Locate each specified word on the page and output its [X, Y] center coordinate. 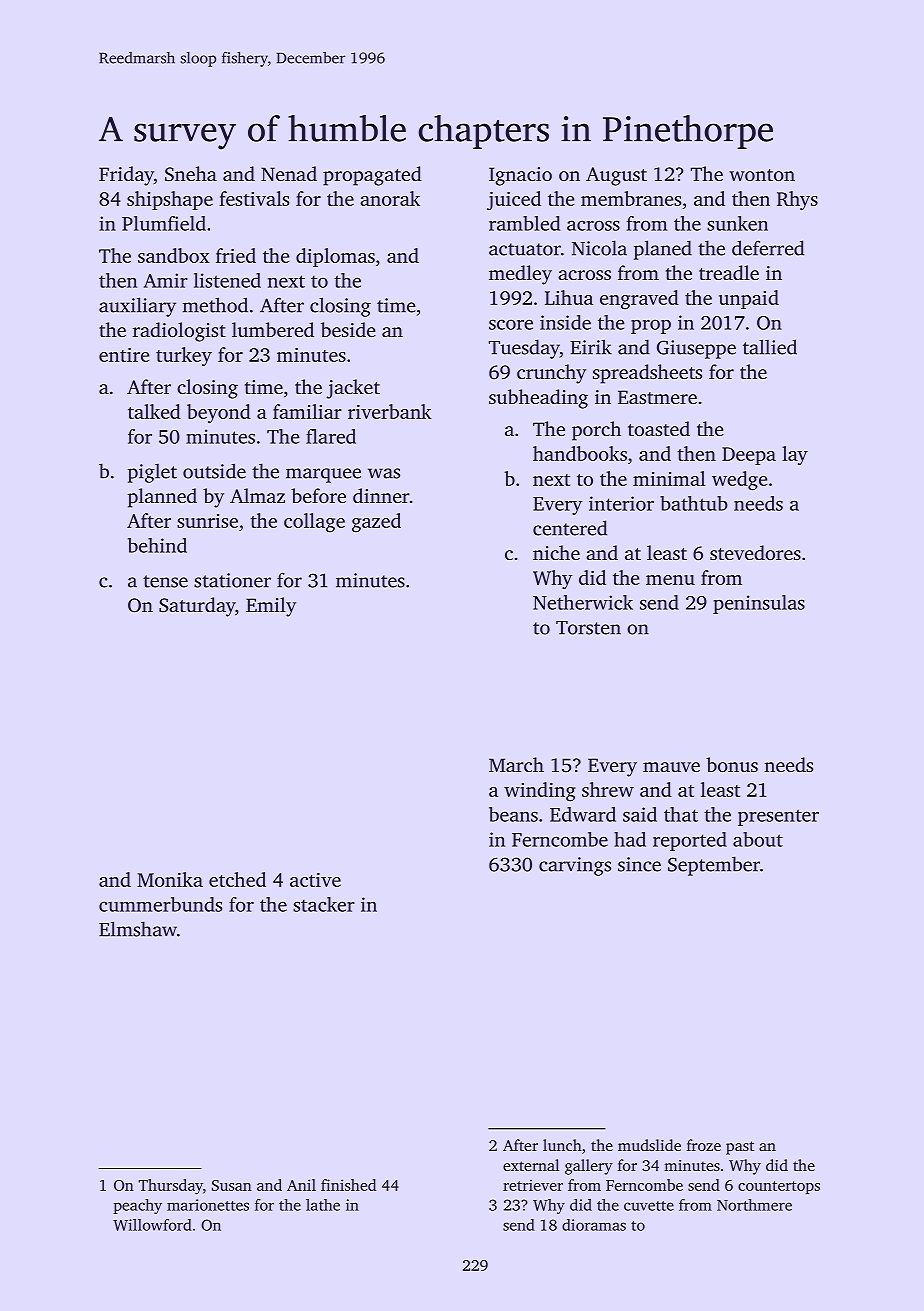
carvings [575, 866]
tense [165, 581]
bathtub [694, 503]
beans [513, 814]
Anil [301, 1185]
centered [570, 528]
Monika [170, 879]
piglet [152, 473]
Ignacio [520, 176]
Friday [126, 176]
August [616, 176]
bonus [732, 764]
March [516, 764]
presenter [778, 817]
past [740, 1148]
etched [237, 879]
